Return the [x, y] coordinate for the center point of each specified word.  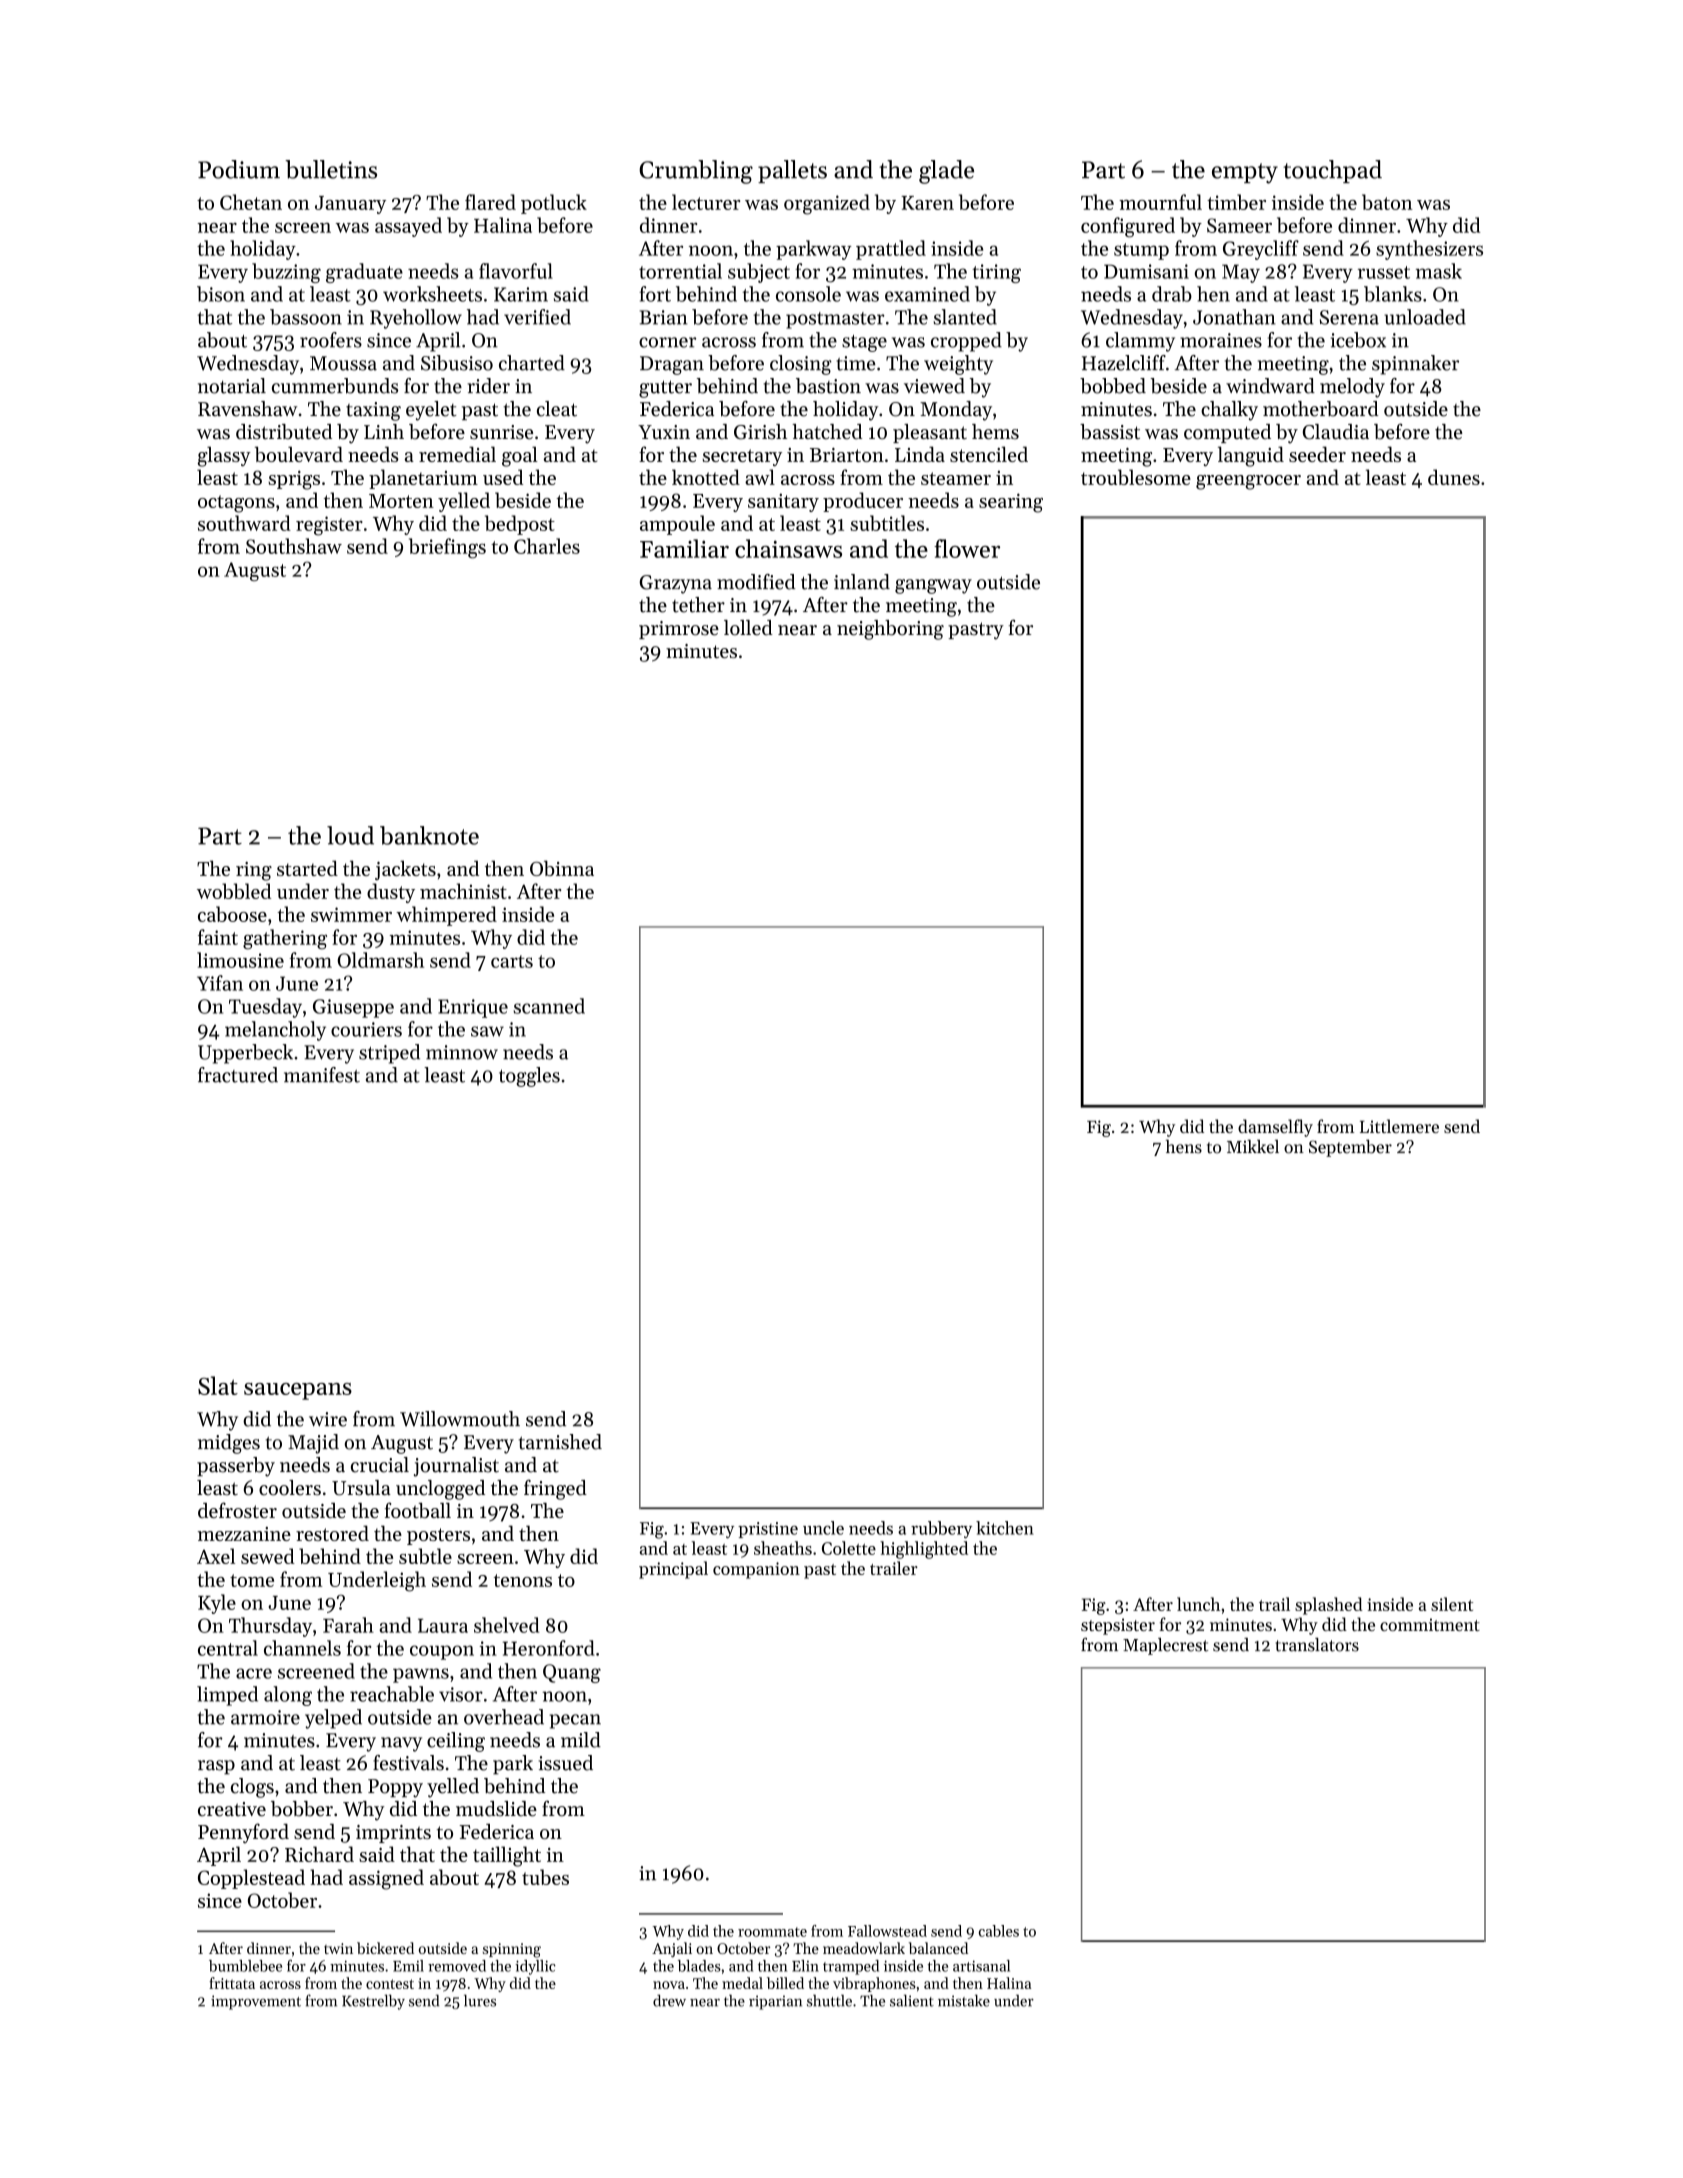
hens [1184, 1146]
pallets [792, 171]
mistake [964, 2000]
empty [1245, 173]
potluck [554, 204]
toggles [529, 1077]
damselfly [1275, 1128]
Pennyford [243, 1833]
